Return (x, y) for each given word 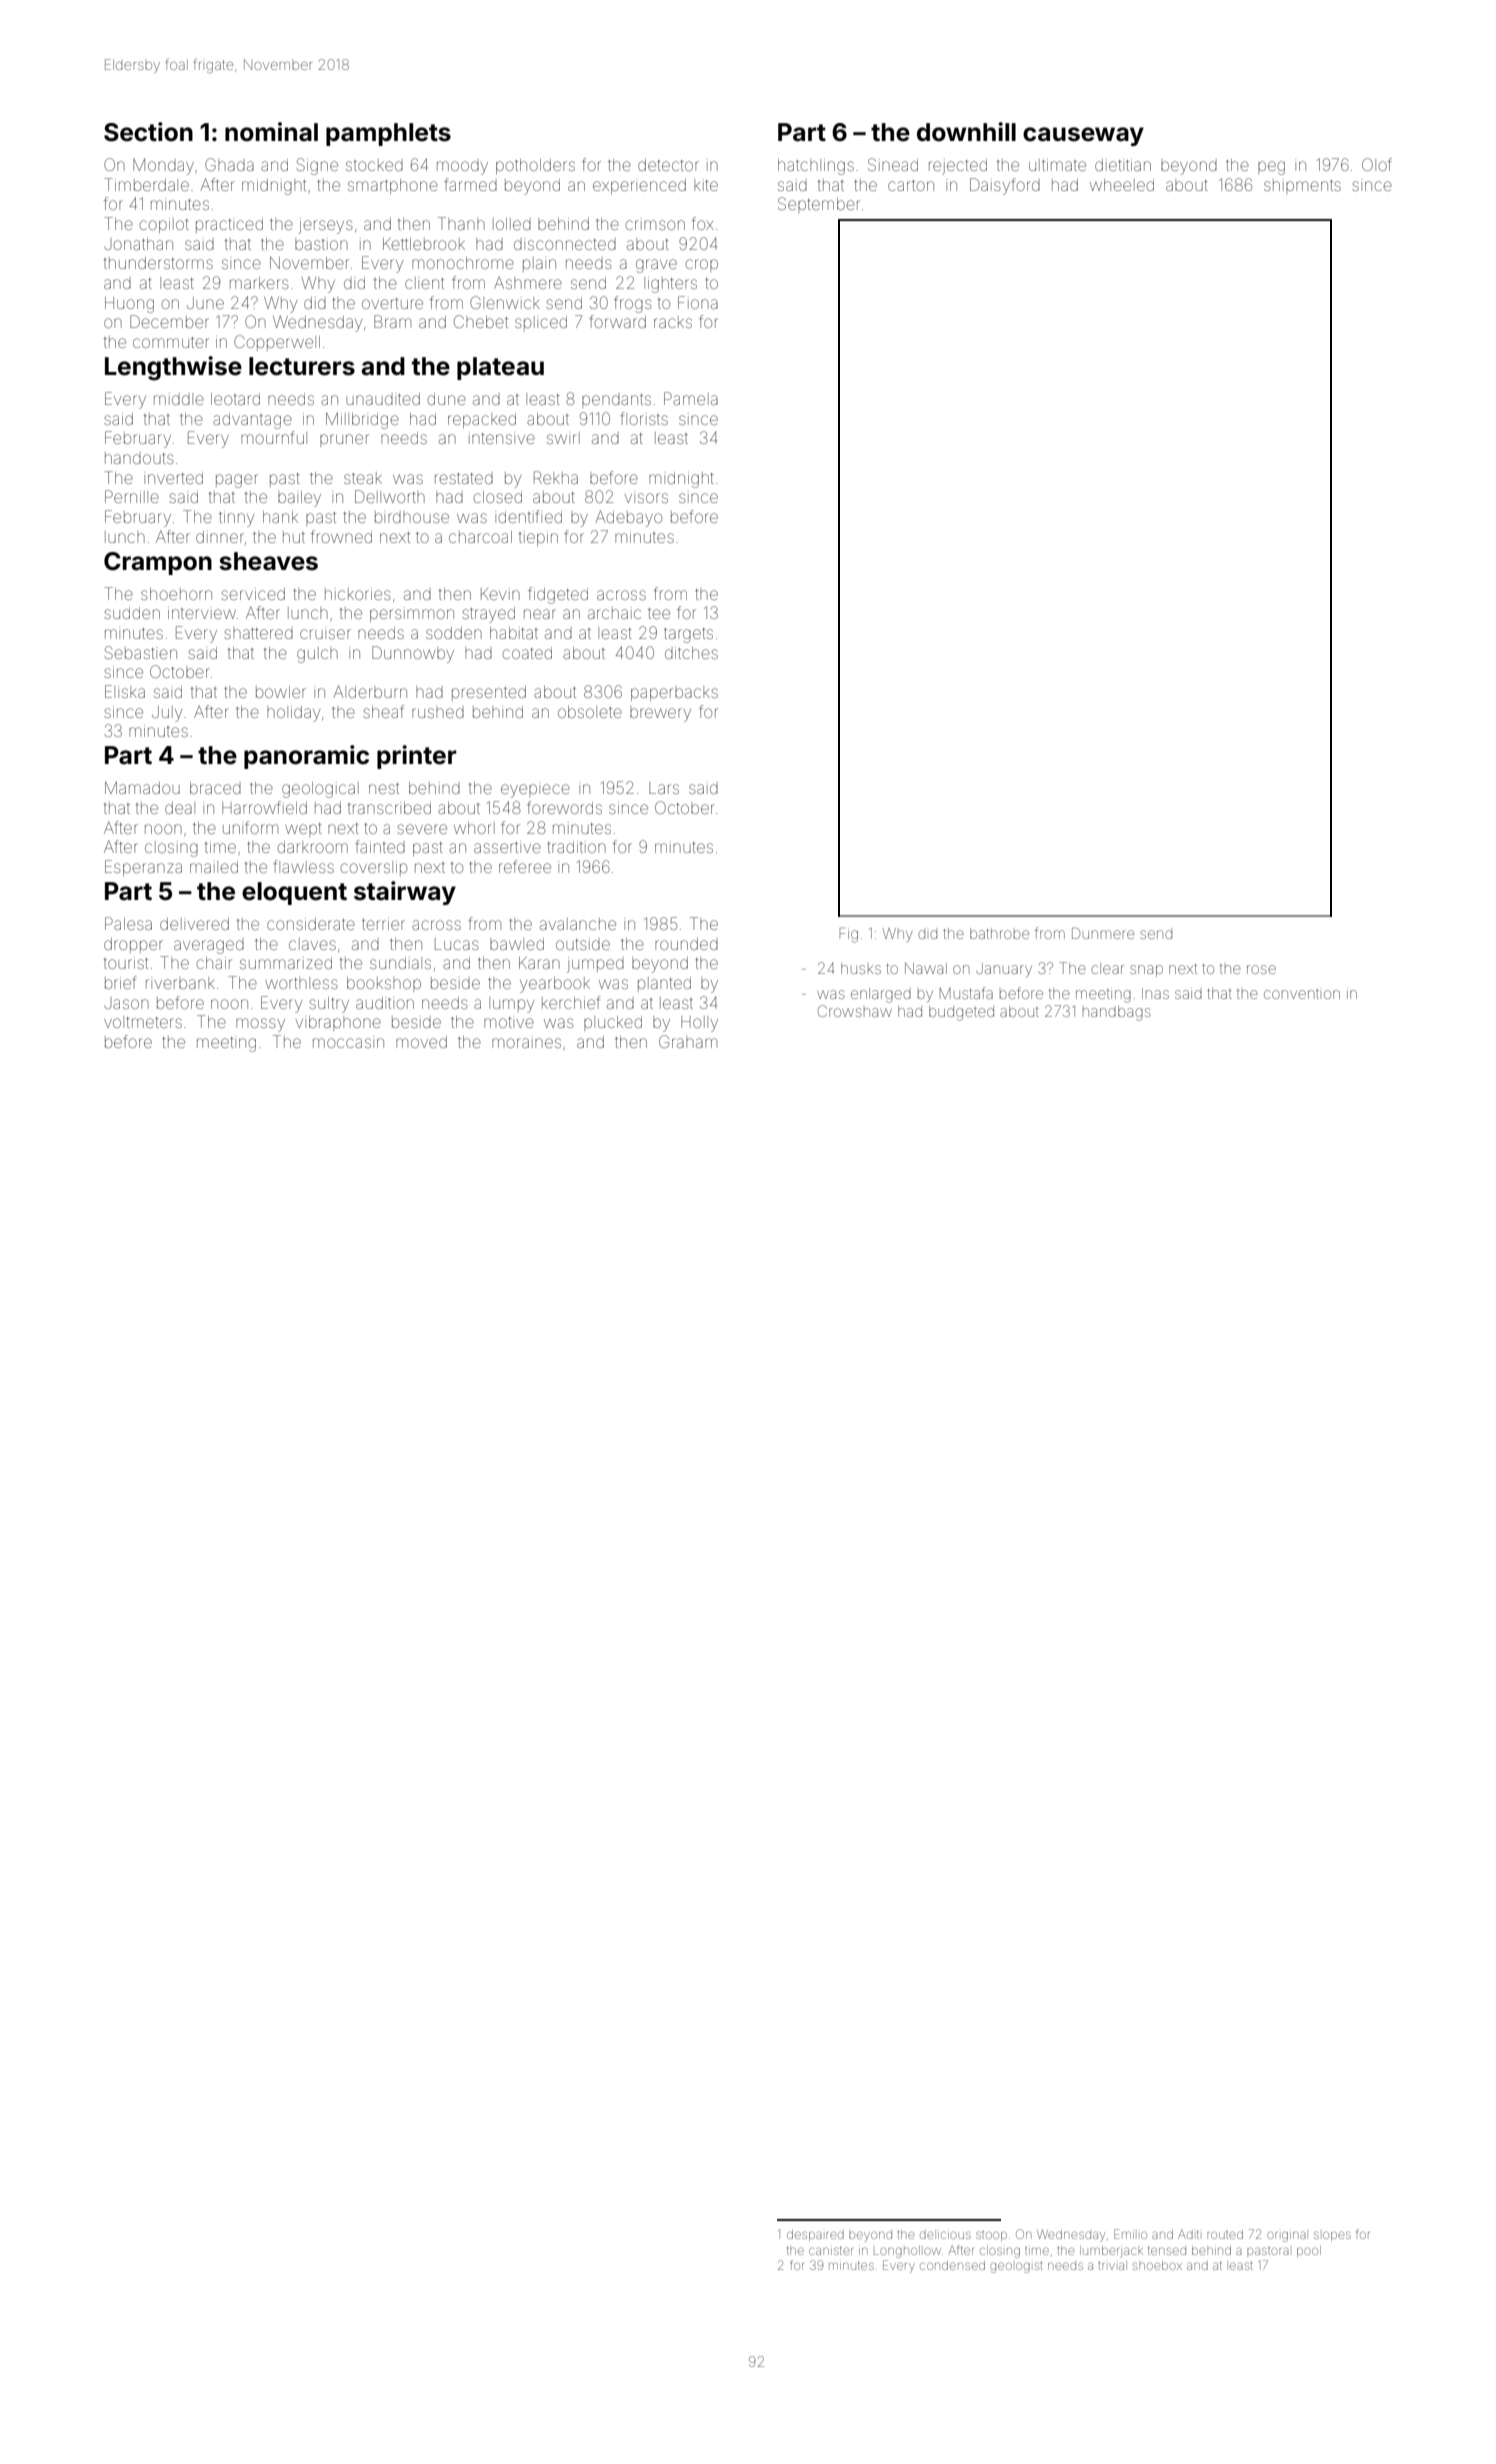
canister (831, 2250)
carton (911, 185)
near (540, 614)
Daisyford (1005, 186)
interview (202, 613)
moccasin (348, 1043)
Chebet (481, 321)
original (1286, 2236)
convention (1302, 994)
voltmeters (143, 1022)
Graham (688, 1041)
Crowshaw (855, 1011)
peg (1271, 168)
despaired (815, 2235)
